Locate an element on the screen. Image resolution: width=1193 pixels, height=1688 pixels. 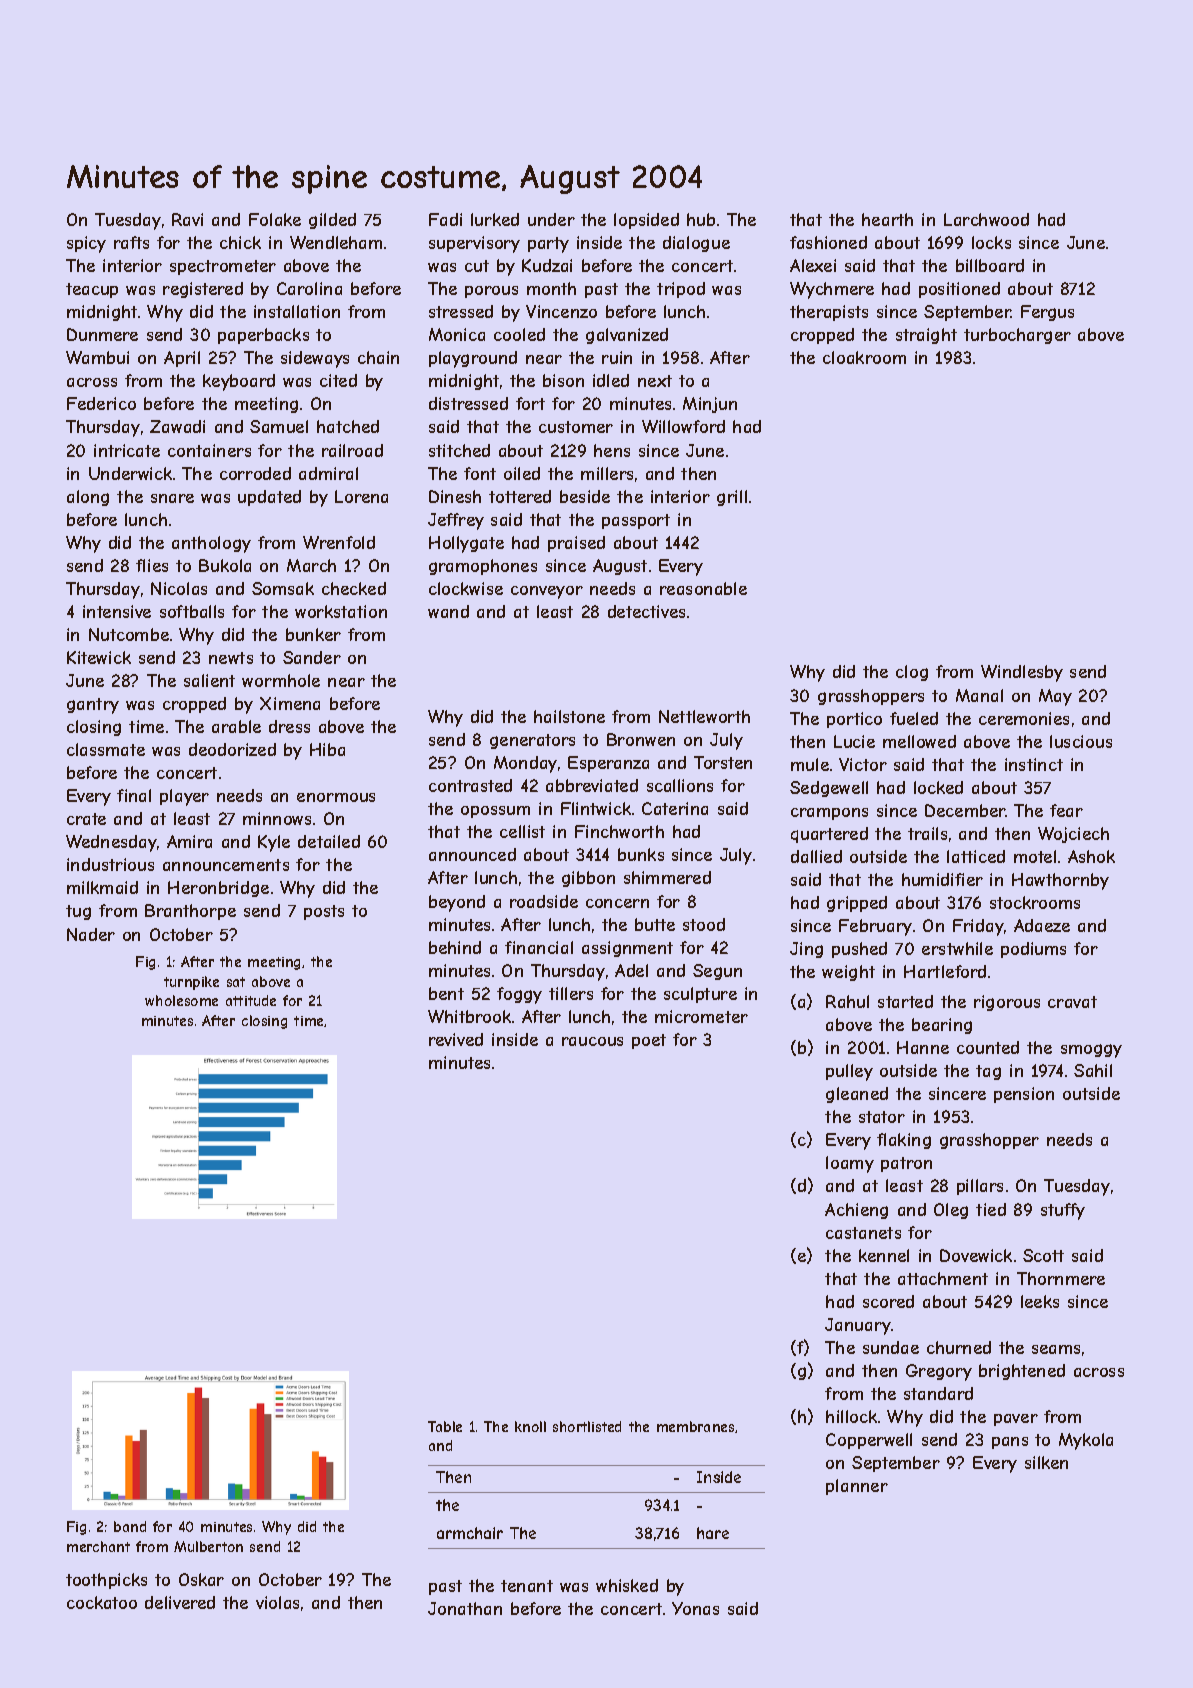
Minjun is located at coordinates (710, 405).
